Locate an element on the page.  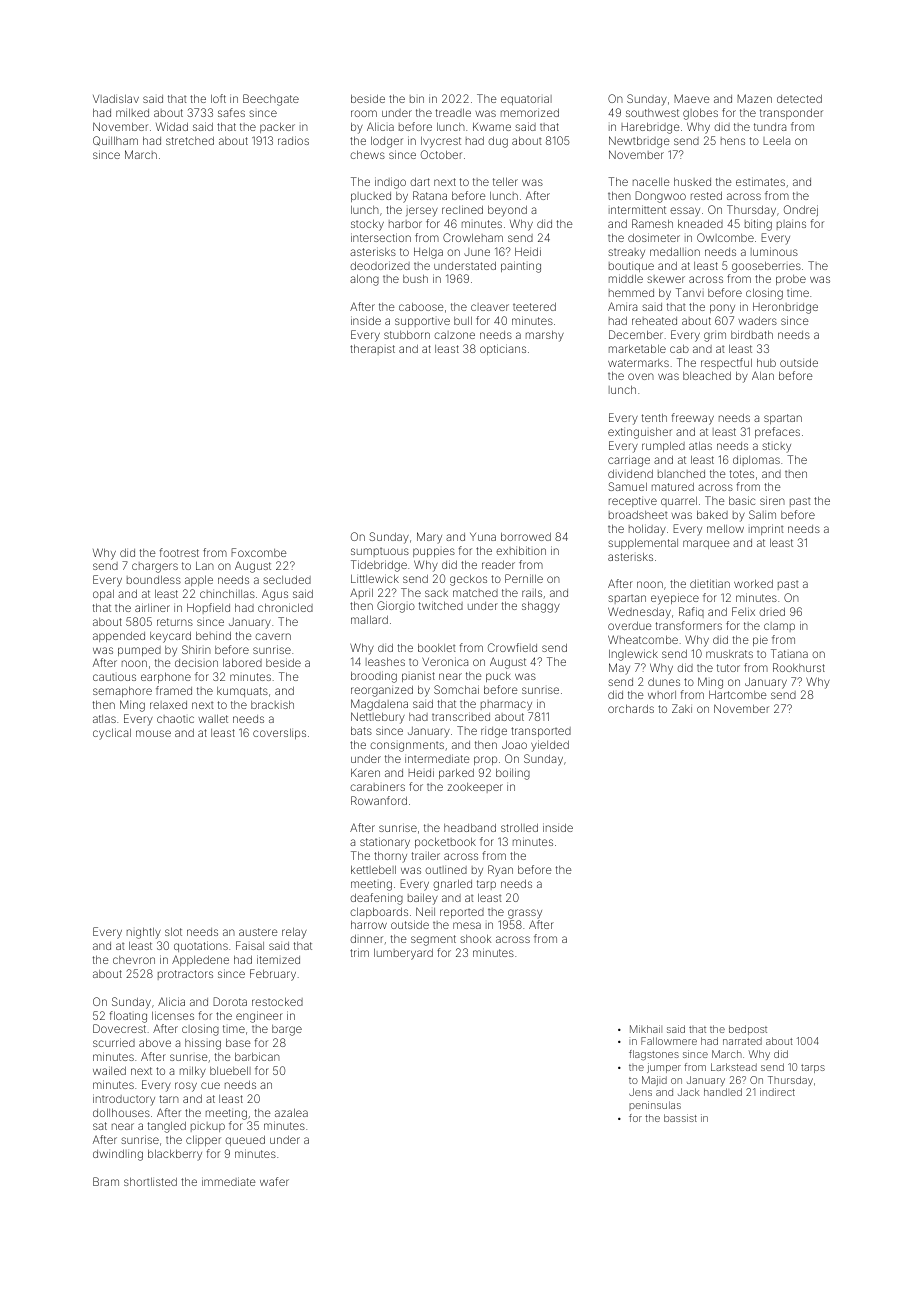
wallet is located at coordinates (213, 718).
